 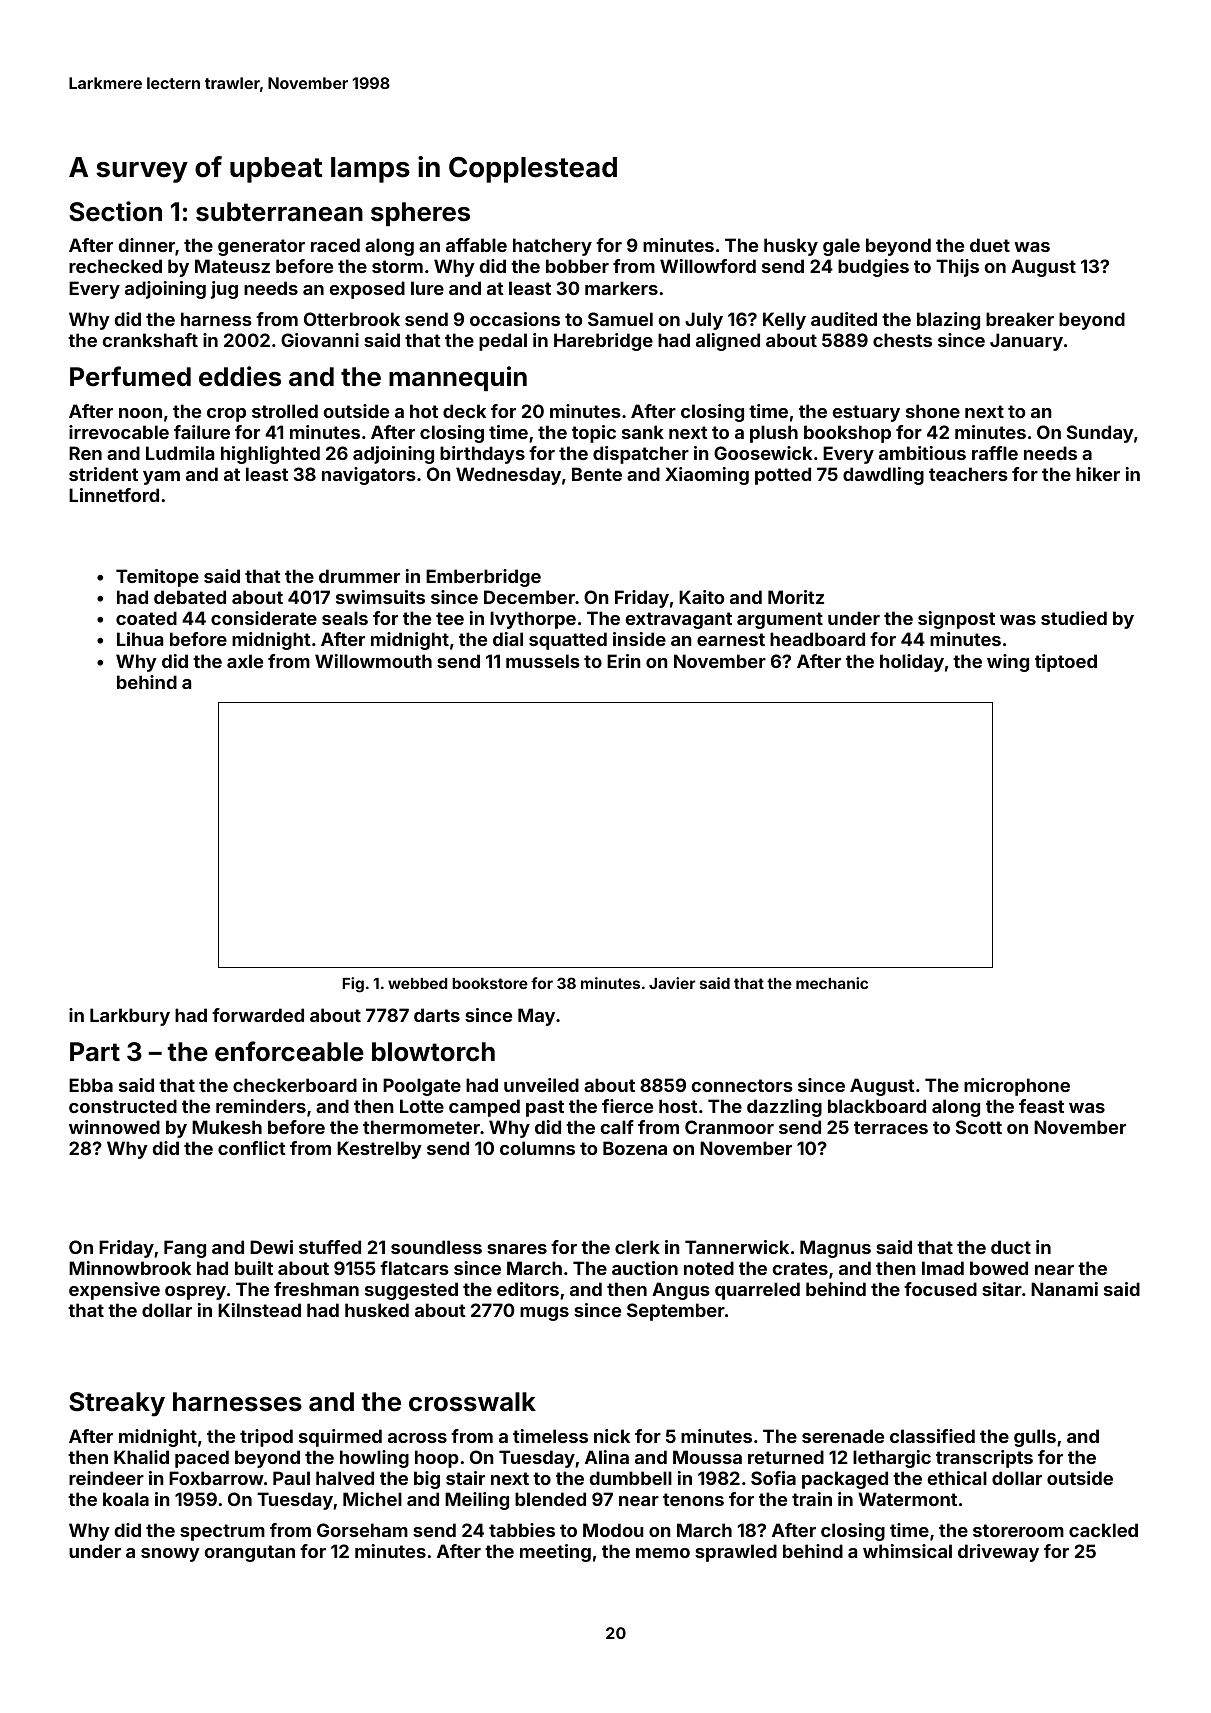 I want to click on duct, so click(x=1011, y=1247).
